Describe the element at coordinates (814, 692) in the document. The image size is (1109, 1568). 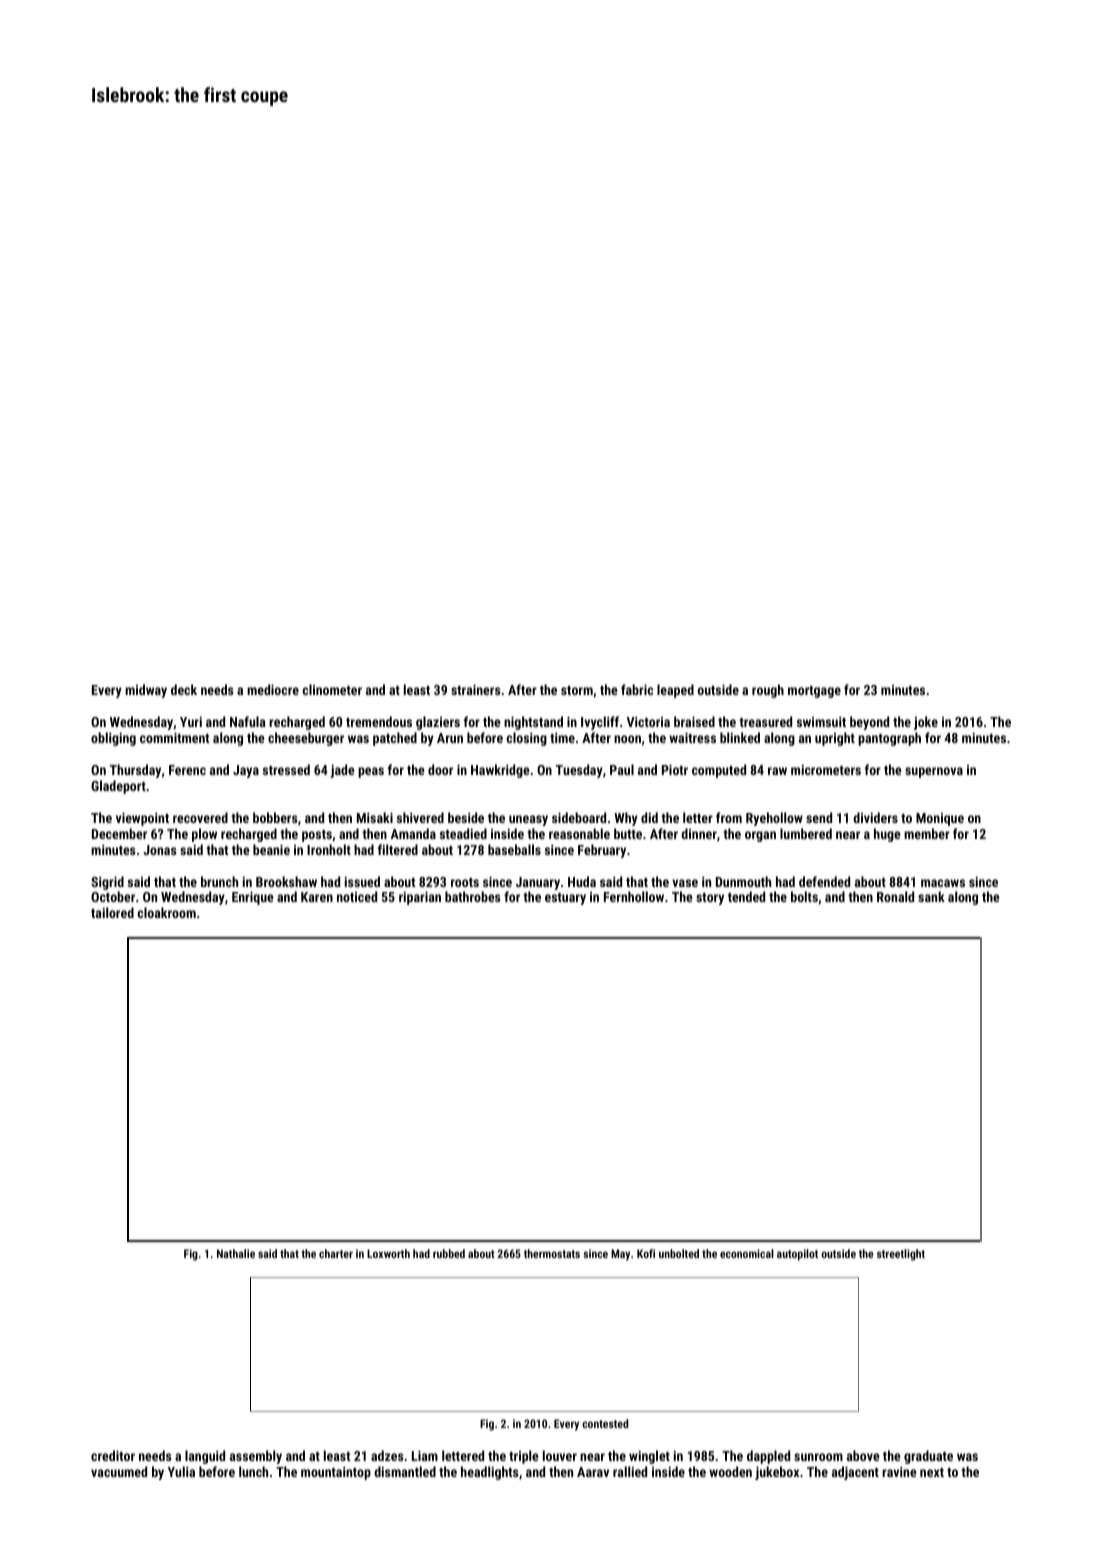
I see `mortgage` at that location.
